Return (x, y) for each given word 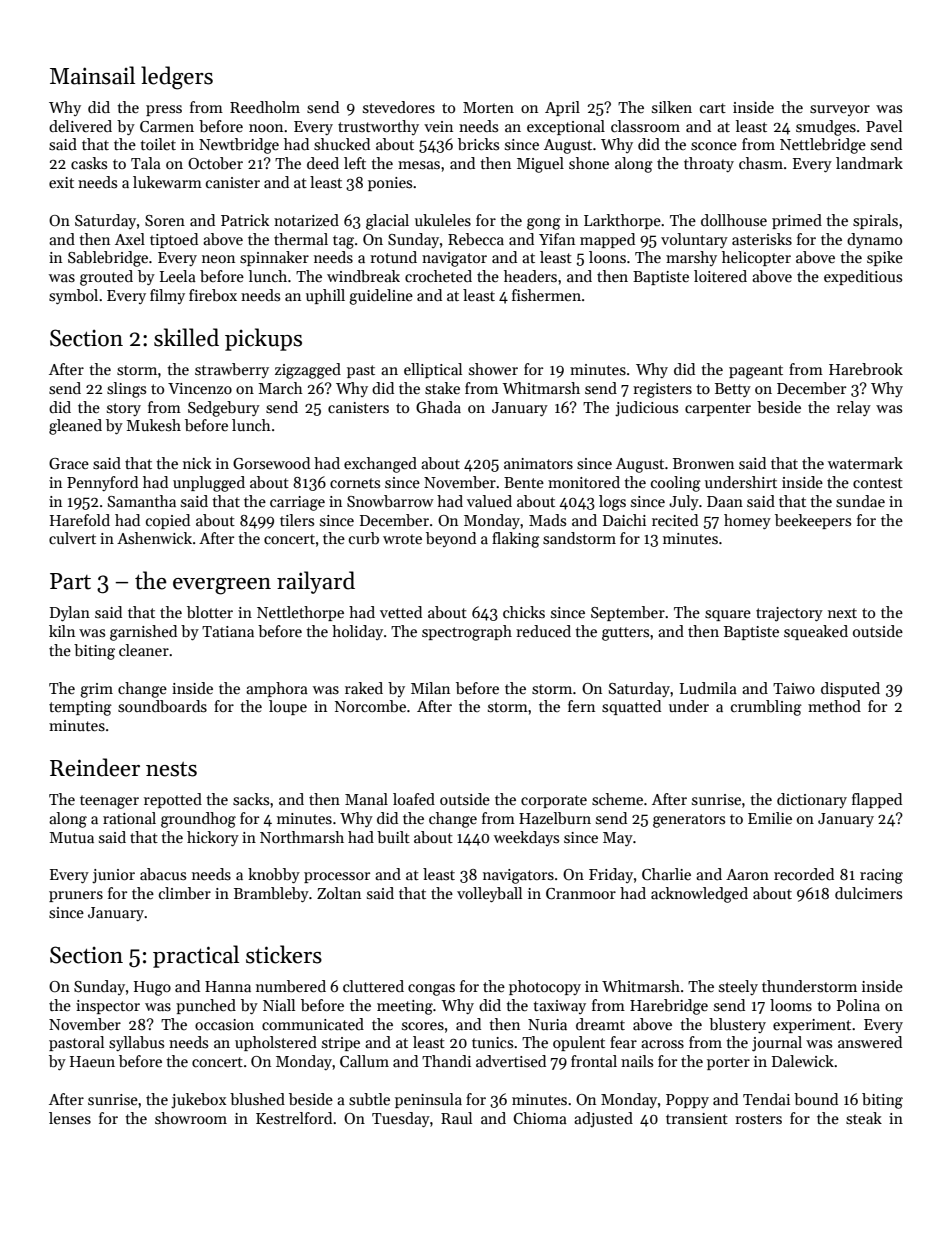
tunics (492, 1042)
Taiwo (794, 688)
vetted (401, 612)
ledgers (177, 78)
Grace (69, 463)
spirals (875, 221)
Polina (858, 1005)
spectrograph (467, 633)
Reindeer (95, 767)
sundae (860, 501)
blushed (257, 1099)
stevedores (399, 107)
